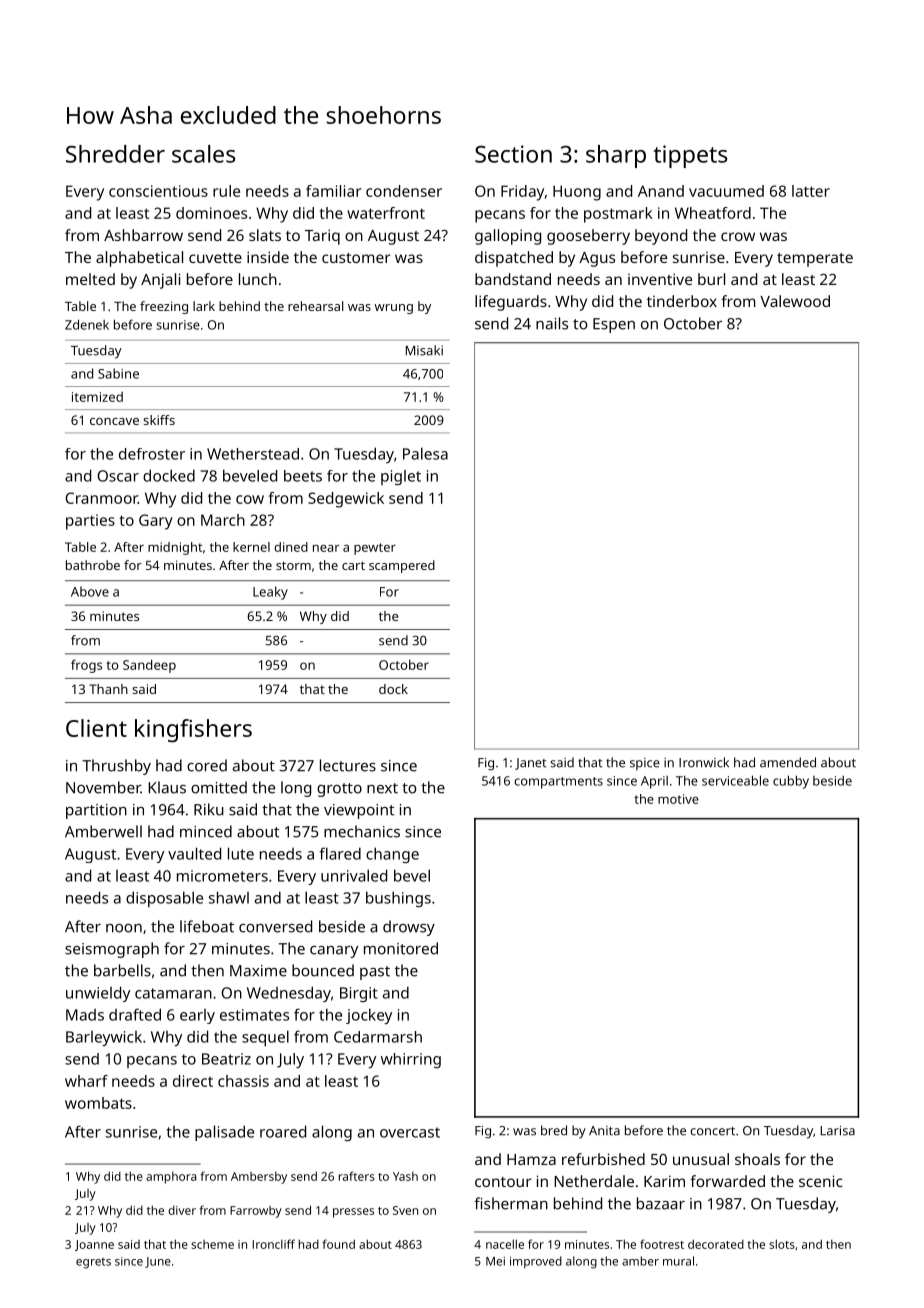  Describe the element at coordinates (212, 1244) in the document. I see `scheme` at that location.
